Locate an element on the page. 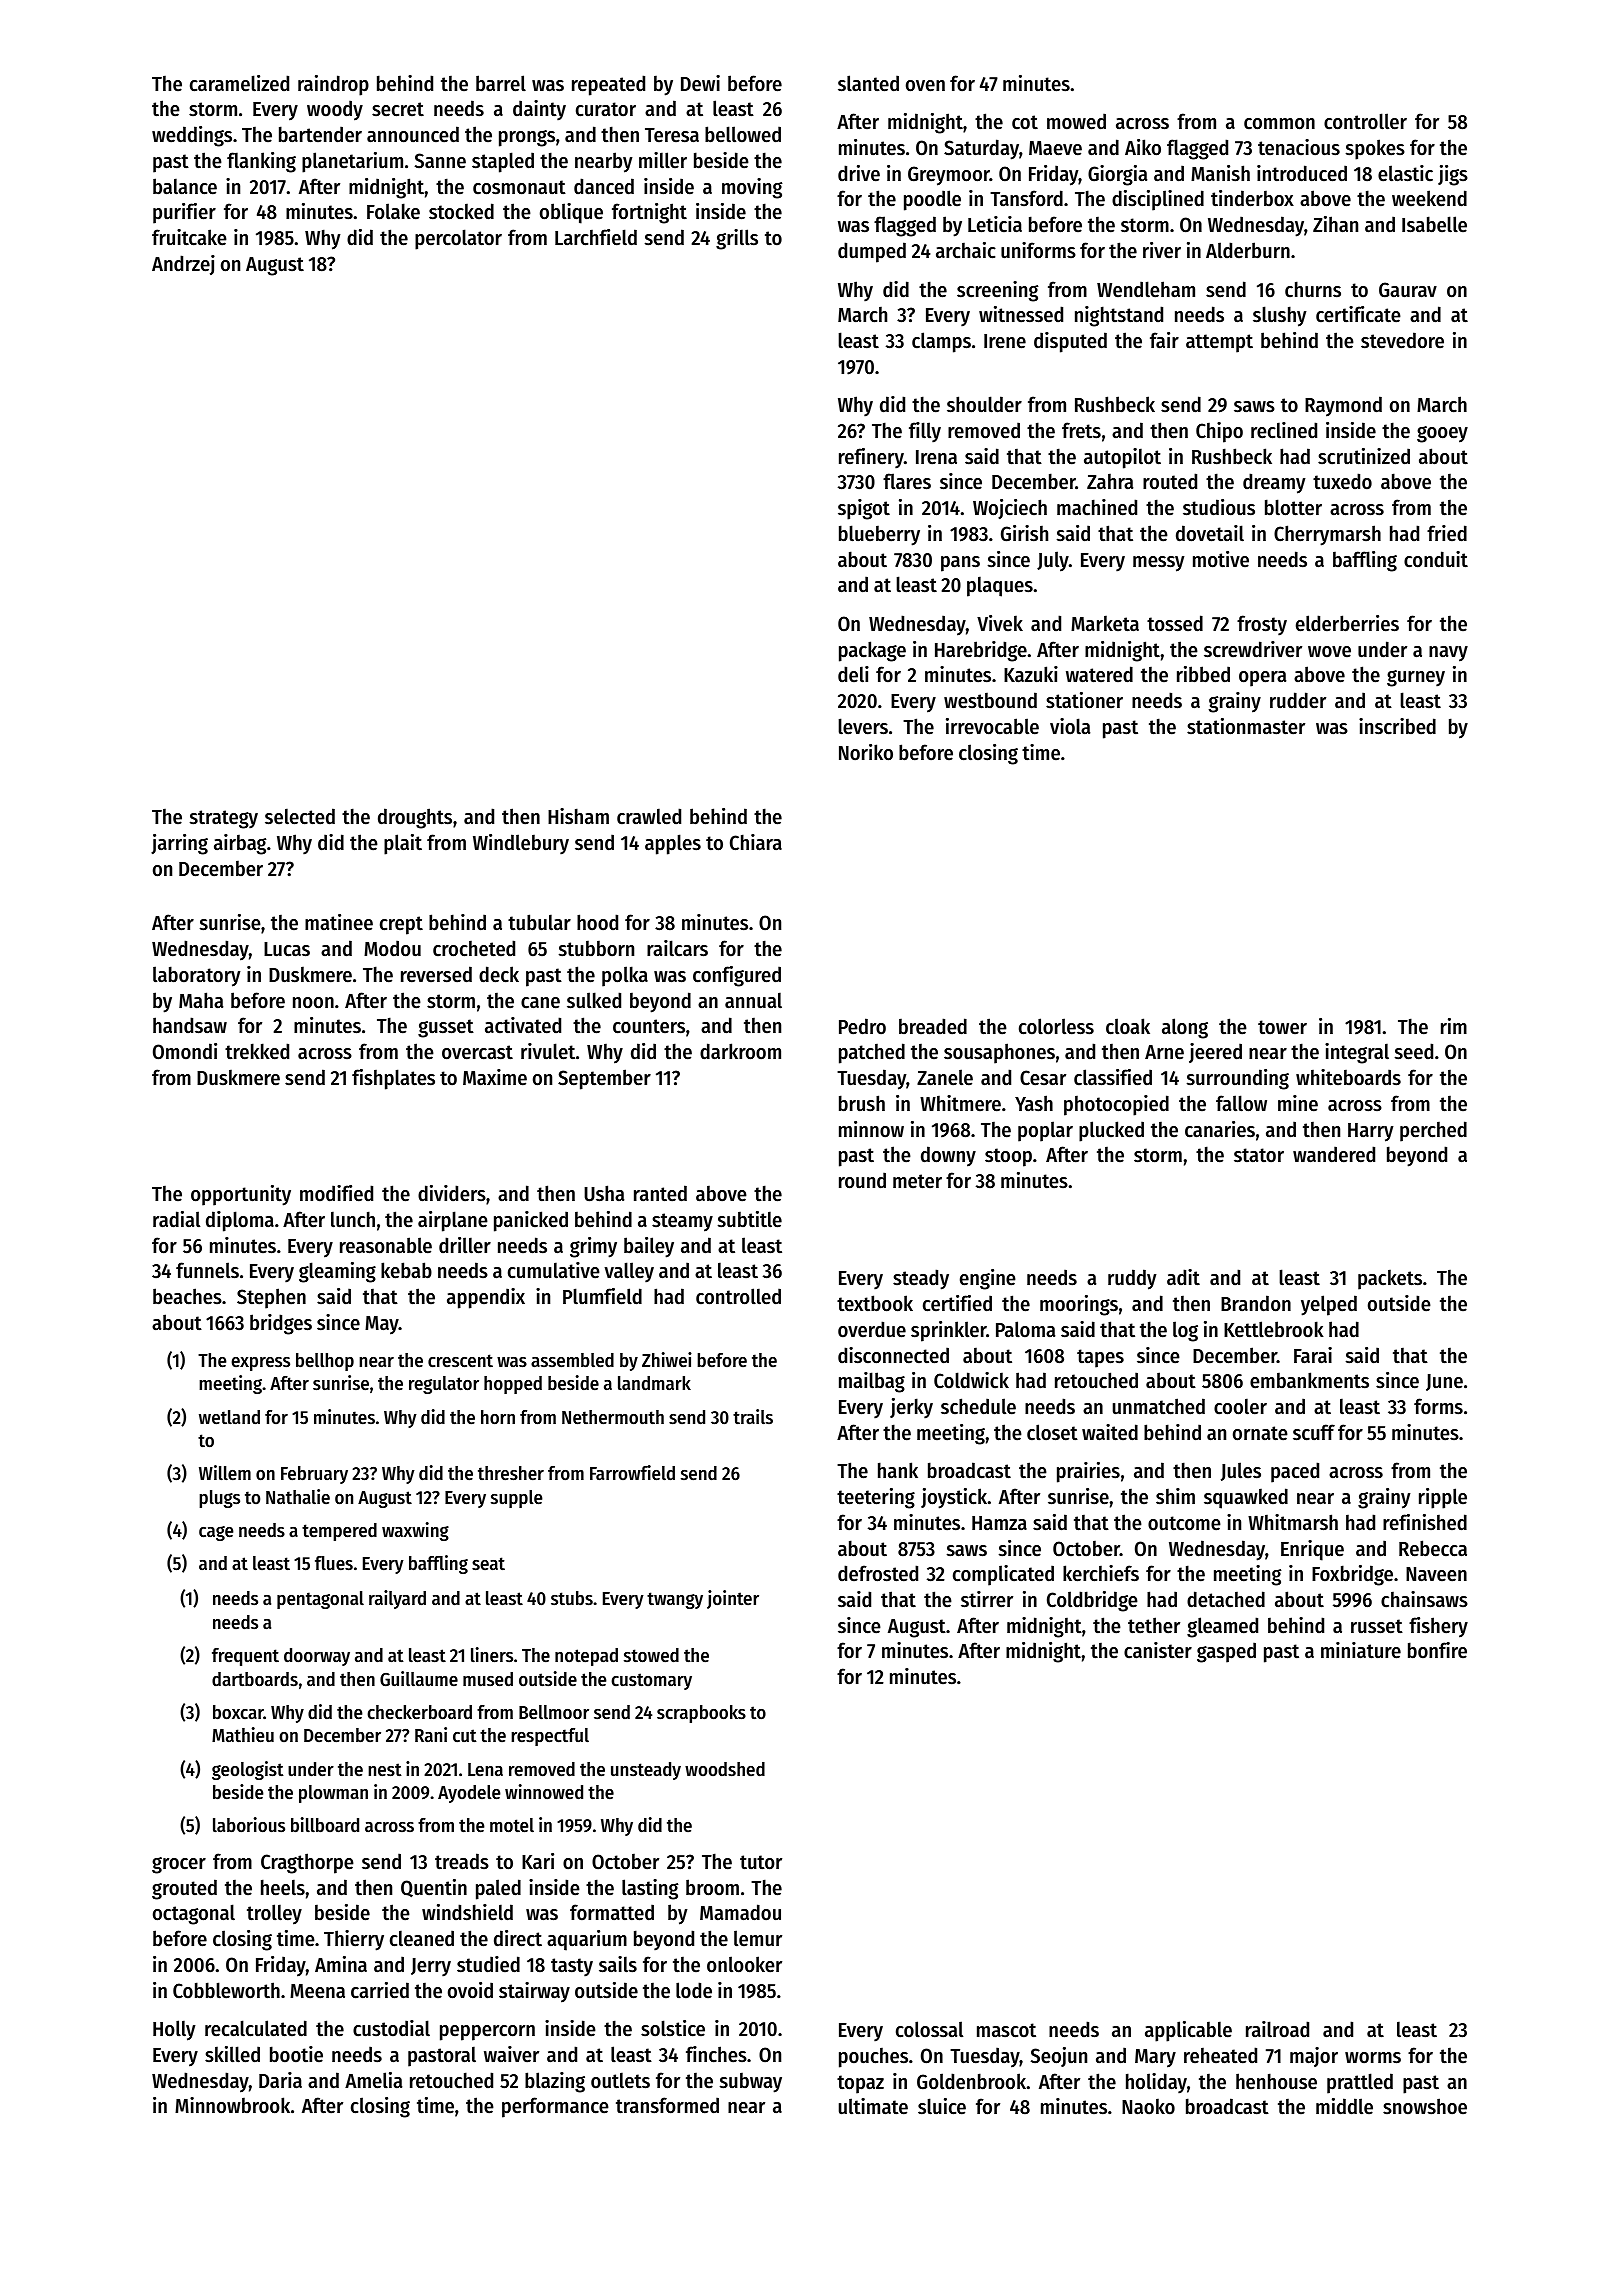 The height and width of the page is (2292, 1620). heels is located at coordinates (283, 1887).
